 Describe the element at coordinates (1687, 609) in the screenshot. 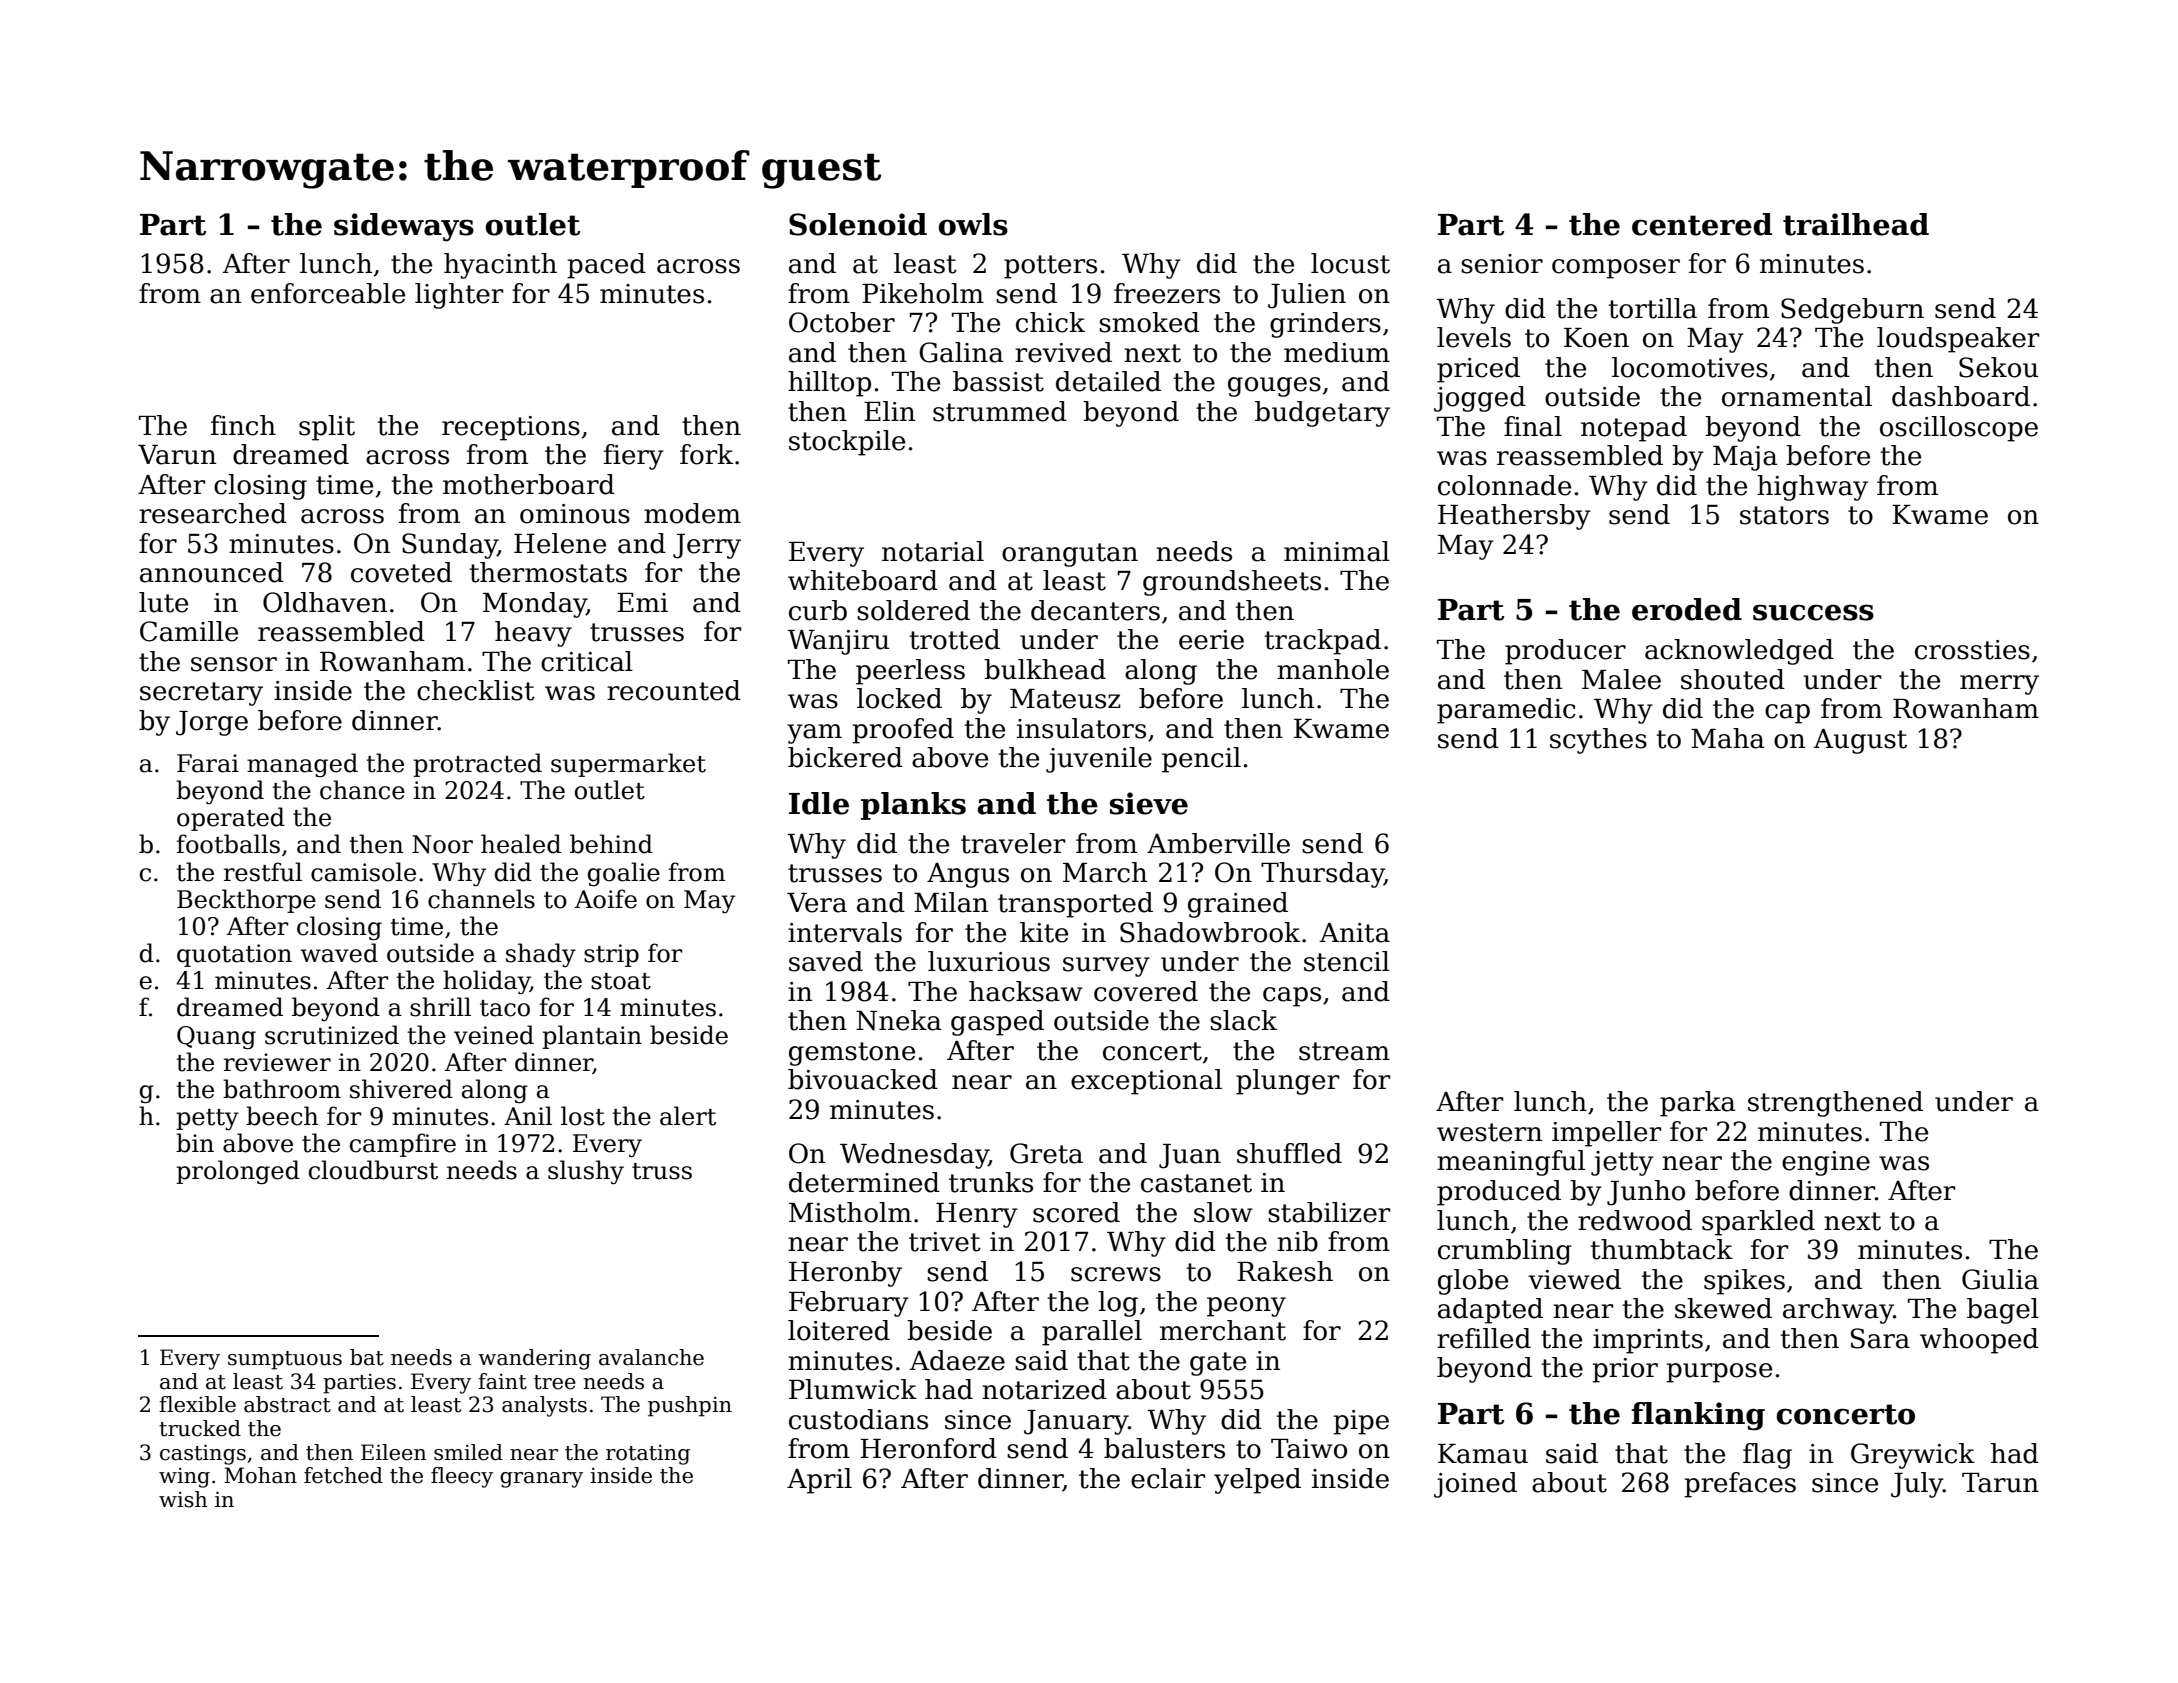

I see `eroded` at that location.
